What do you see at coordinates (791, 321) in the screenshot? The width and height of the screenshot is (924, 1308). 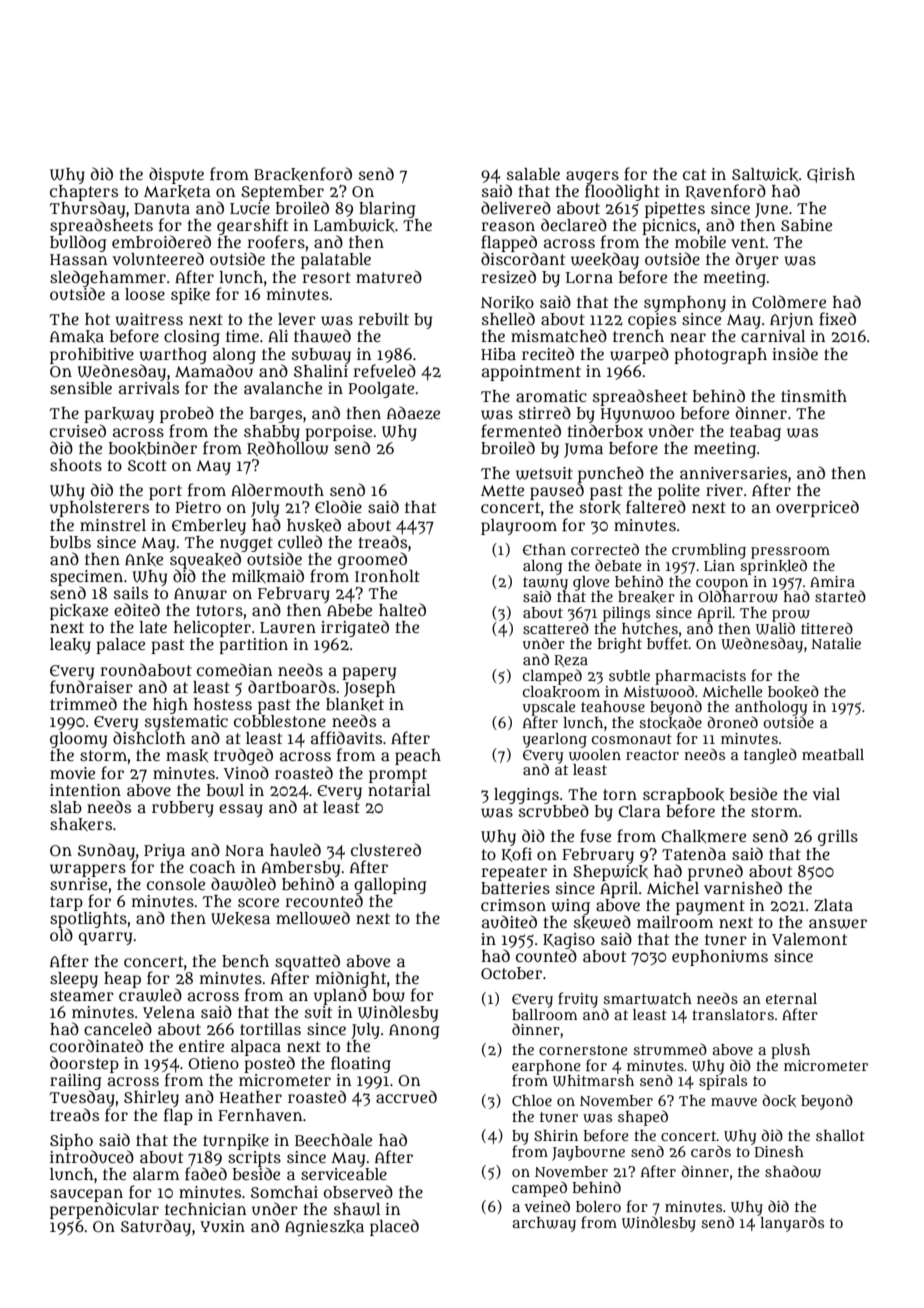 I see `Arjun` at bounding box center [791, 321].
